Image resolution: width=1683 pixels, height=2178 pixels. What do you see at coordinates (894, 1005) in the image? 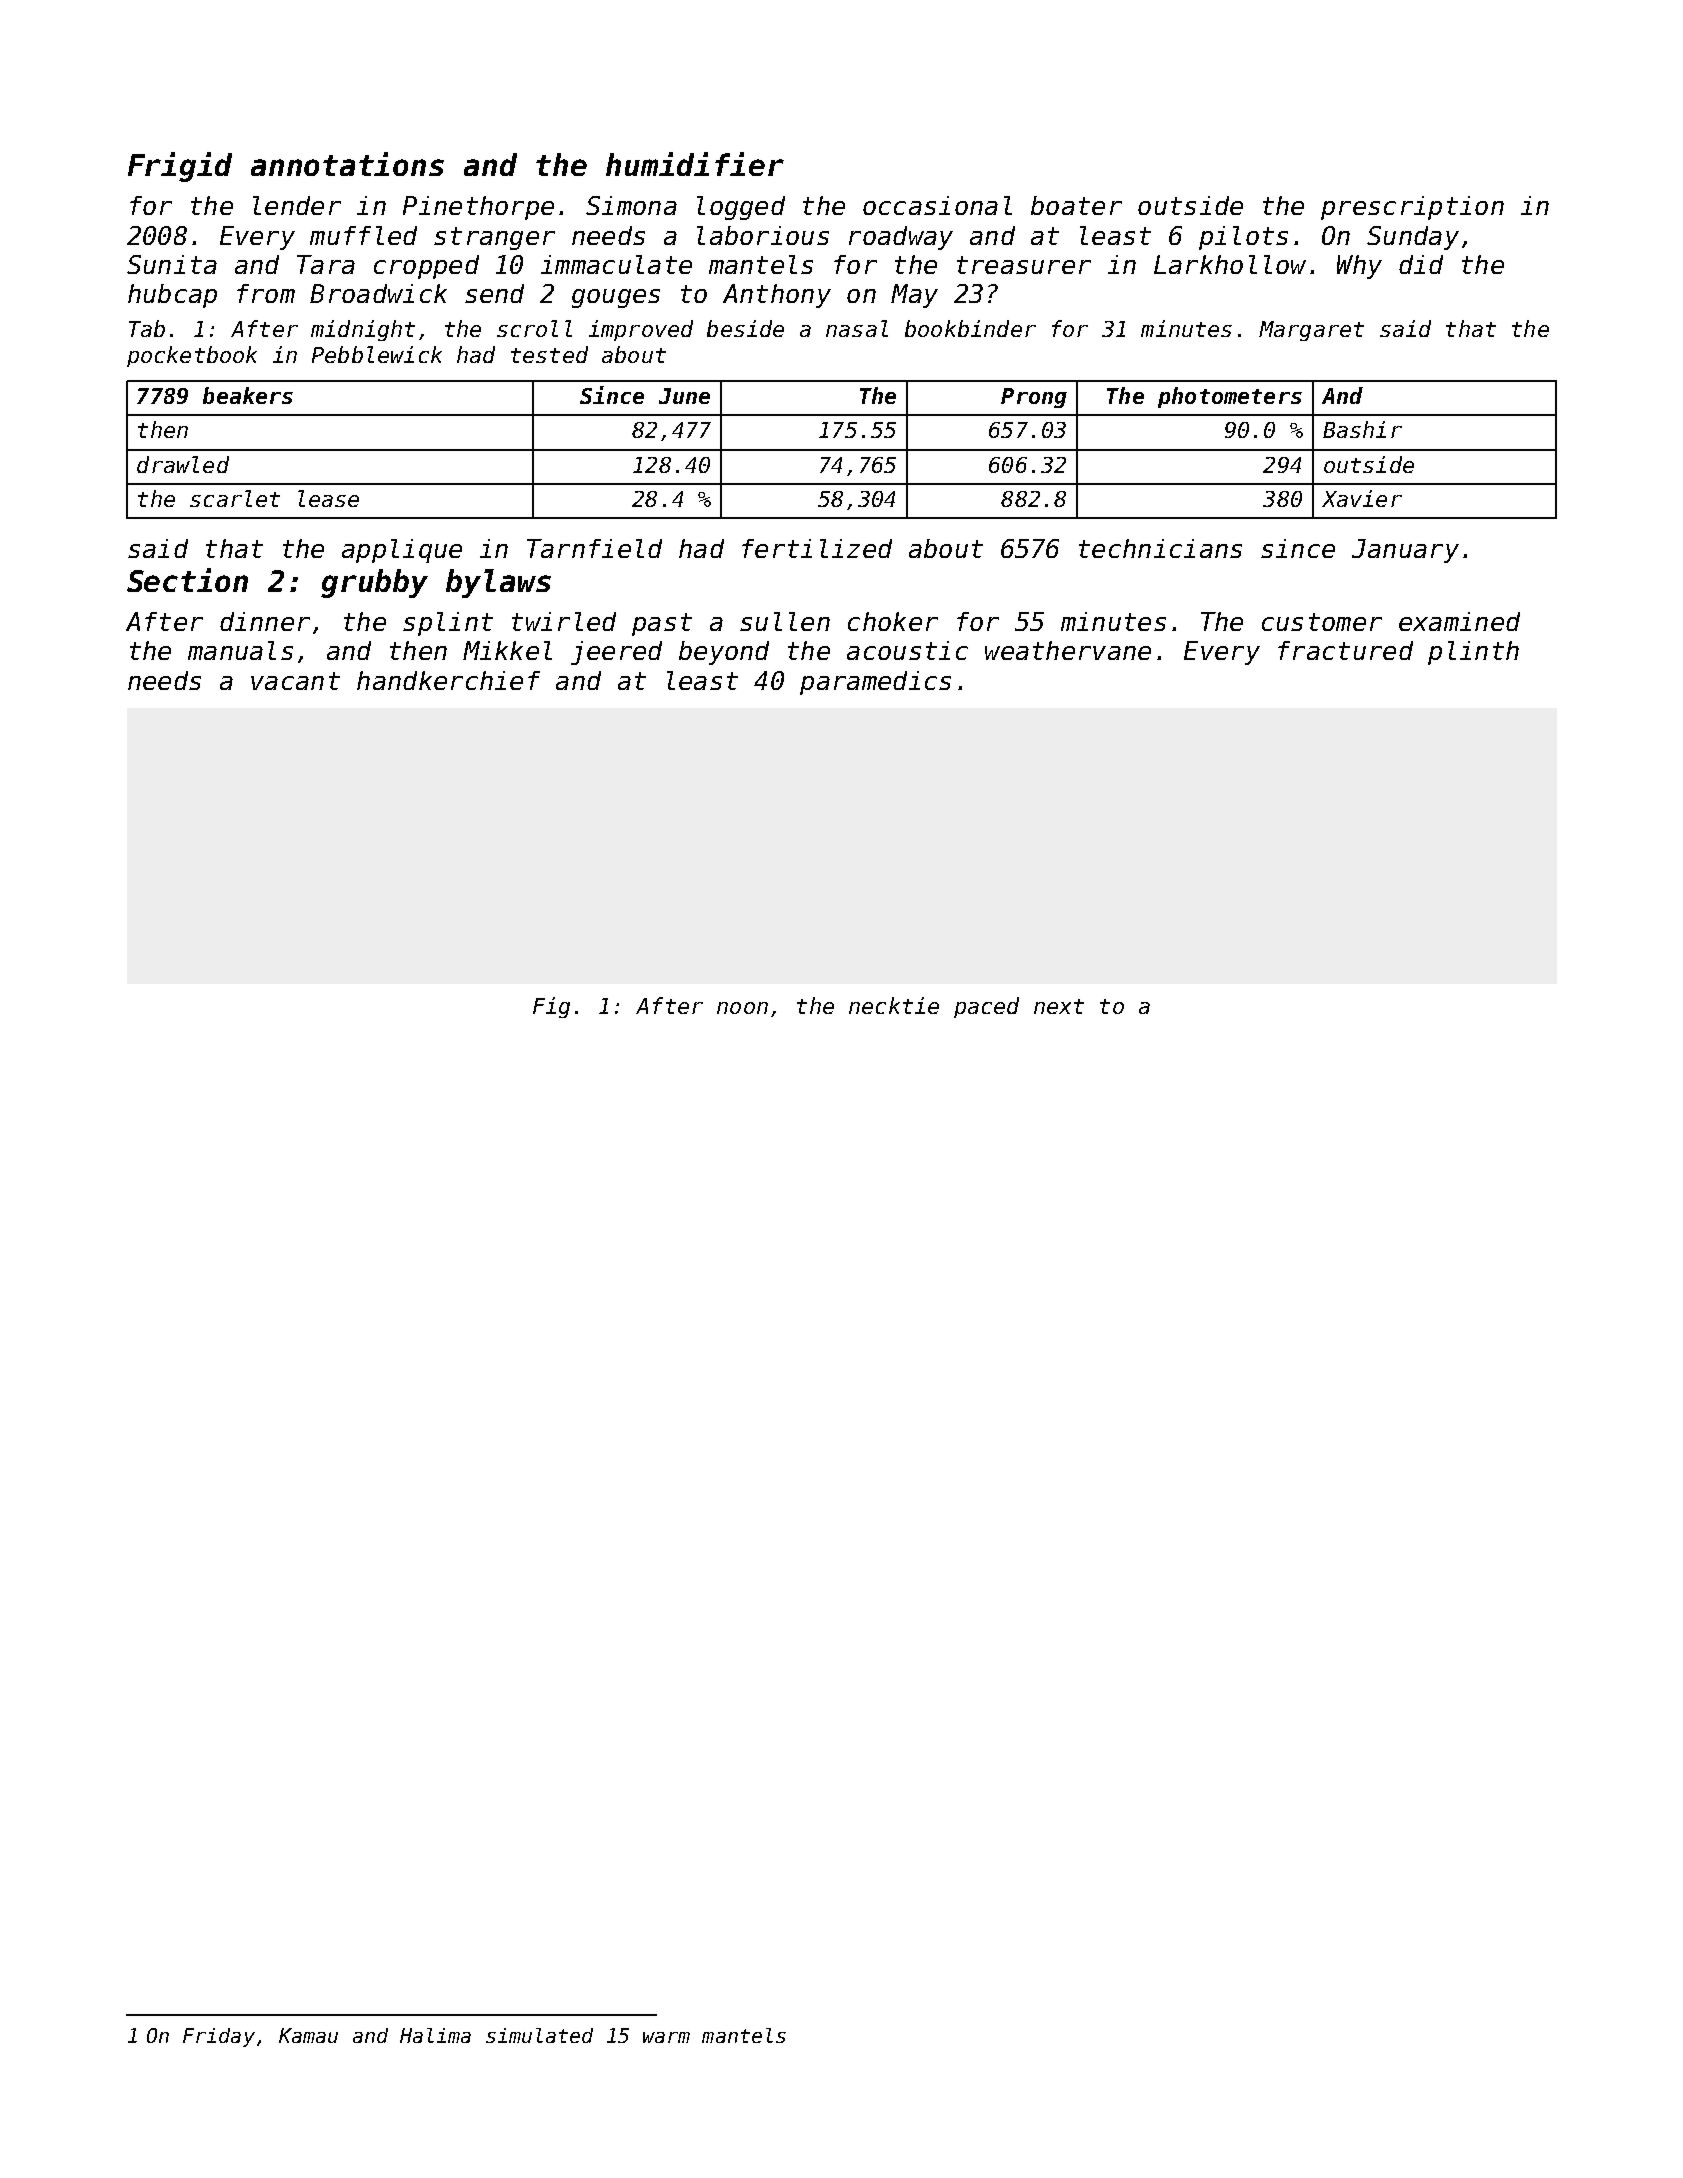
I see `necktie` at bounding box center [894, 1005].
